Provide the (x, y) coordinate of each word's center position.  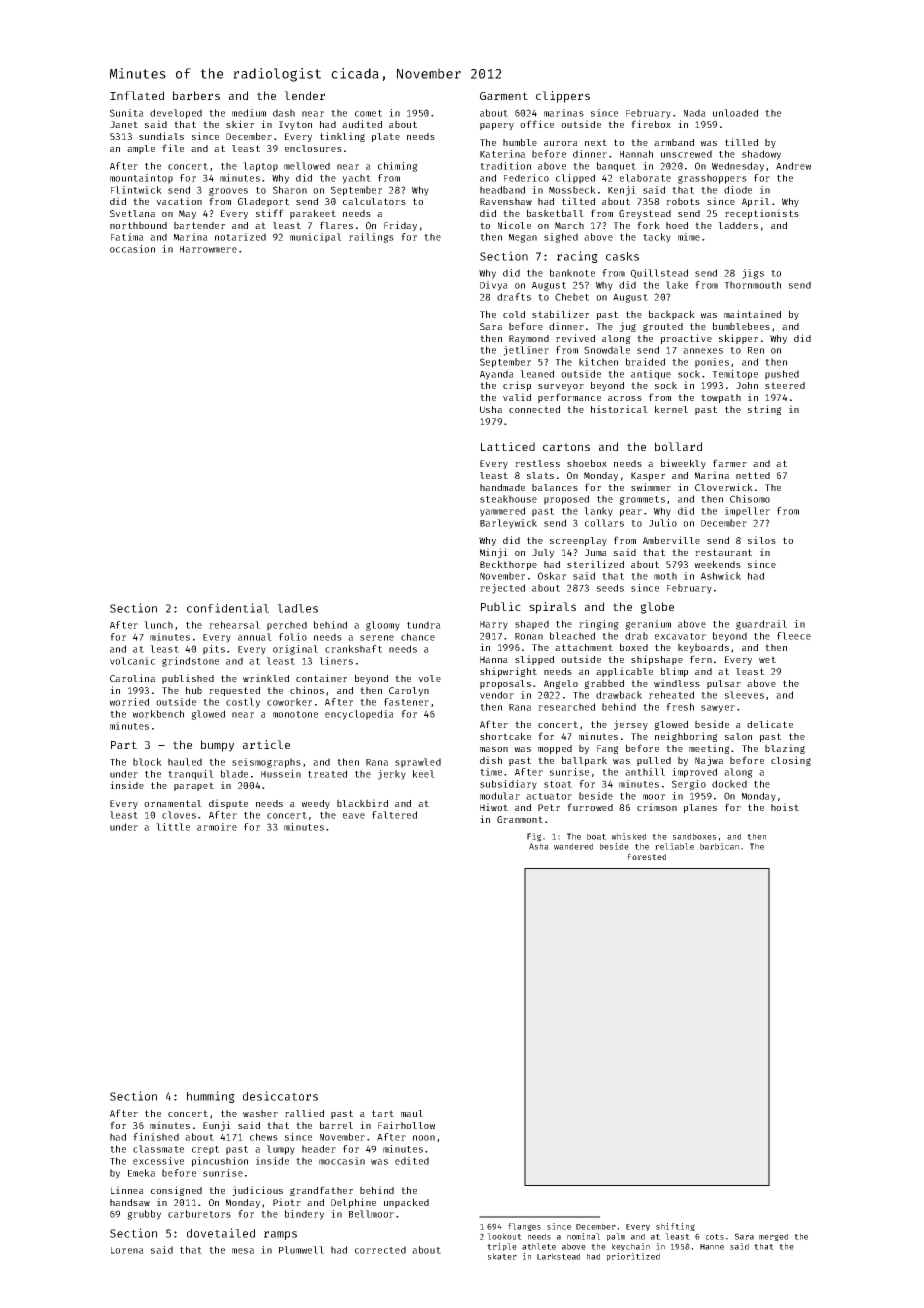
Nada (695, 113)
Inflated (137, 95)
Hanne (712, 1247)
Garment (504, 96)
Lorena (127, 1250)
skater (502, 1256)
